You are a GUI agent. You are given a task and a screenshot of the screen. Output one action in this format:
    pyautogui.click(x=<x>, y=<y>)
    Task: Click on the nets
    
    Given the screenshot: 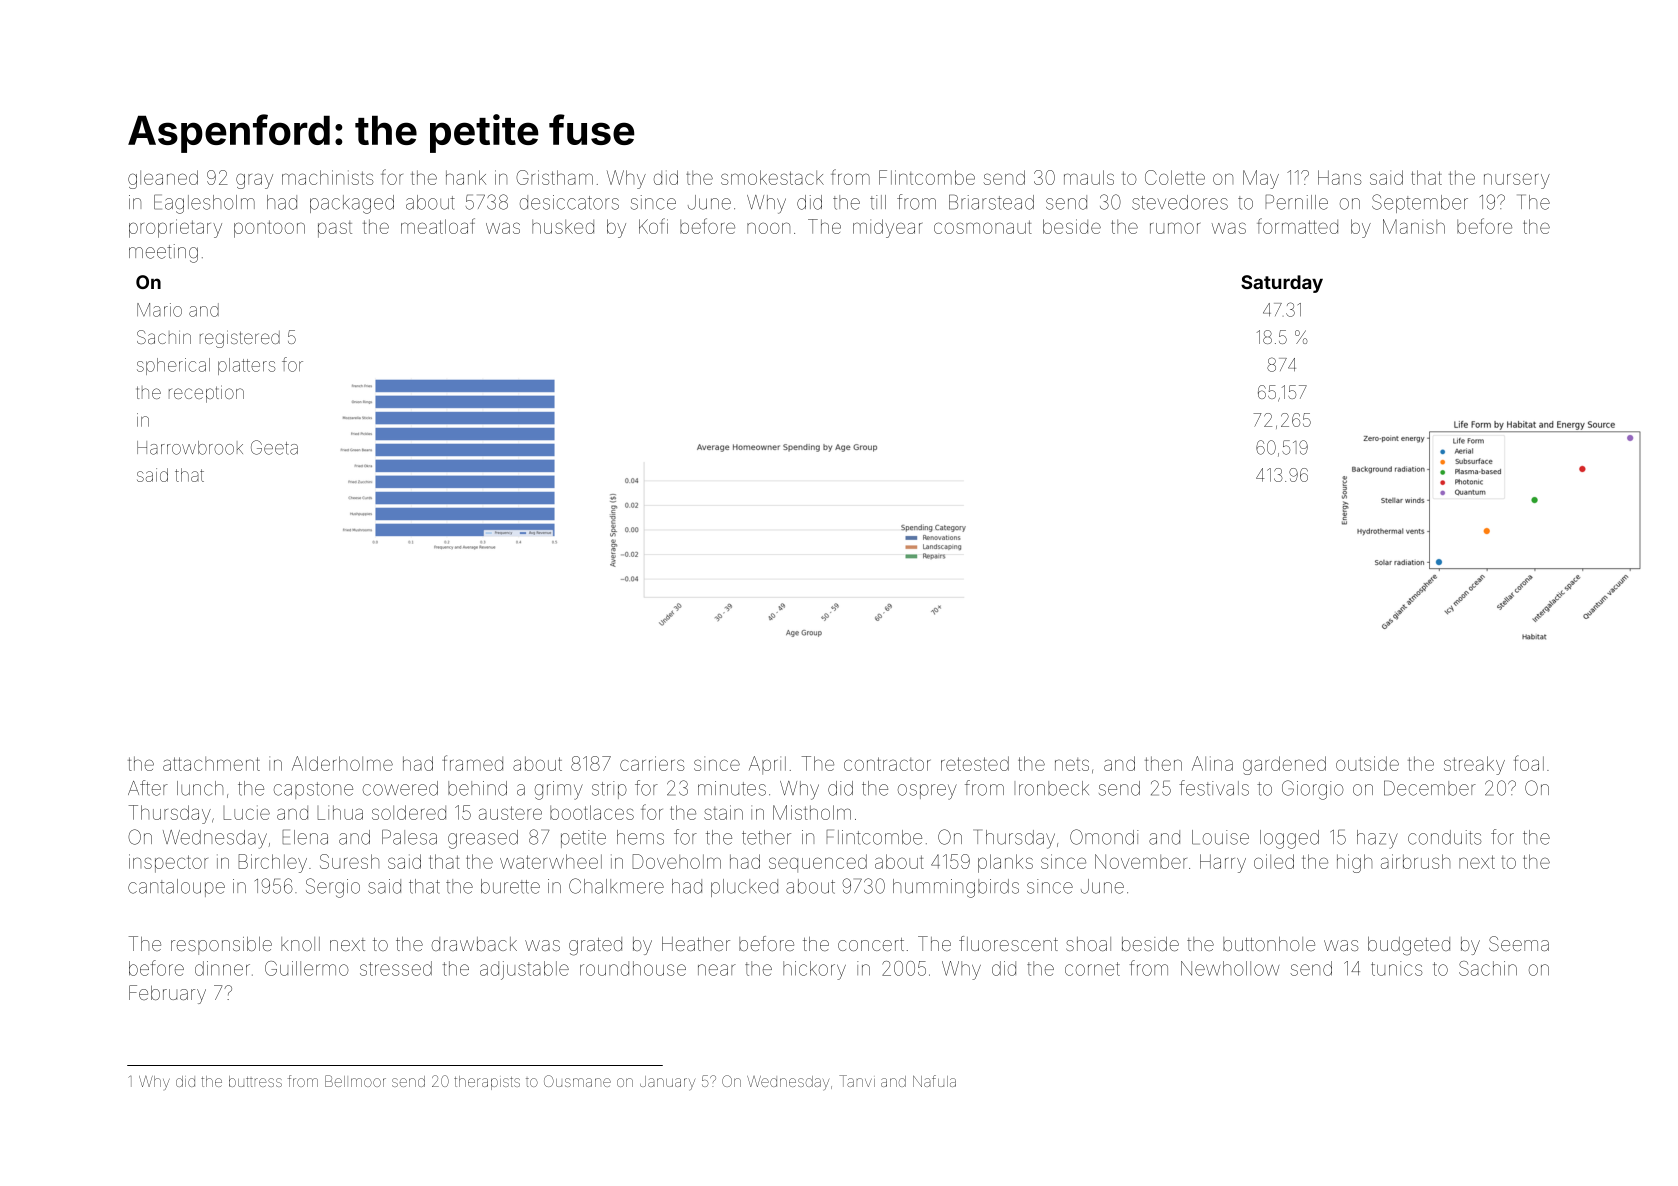 What is the action you would take?
    pyautogui.click(x=1072, y=764)
